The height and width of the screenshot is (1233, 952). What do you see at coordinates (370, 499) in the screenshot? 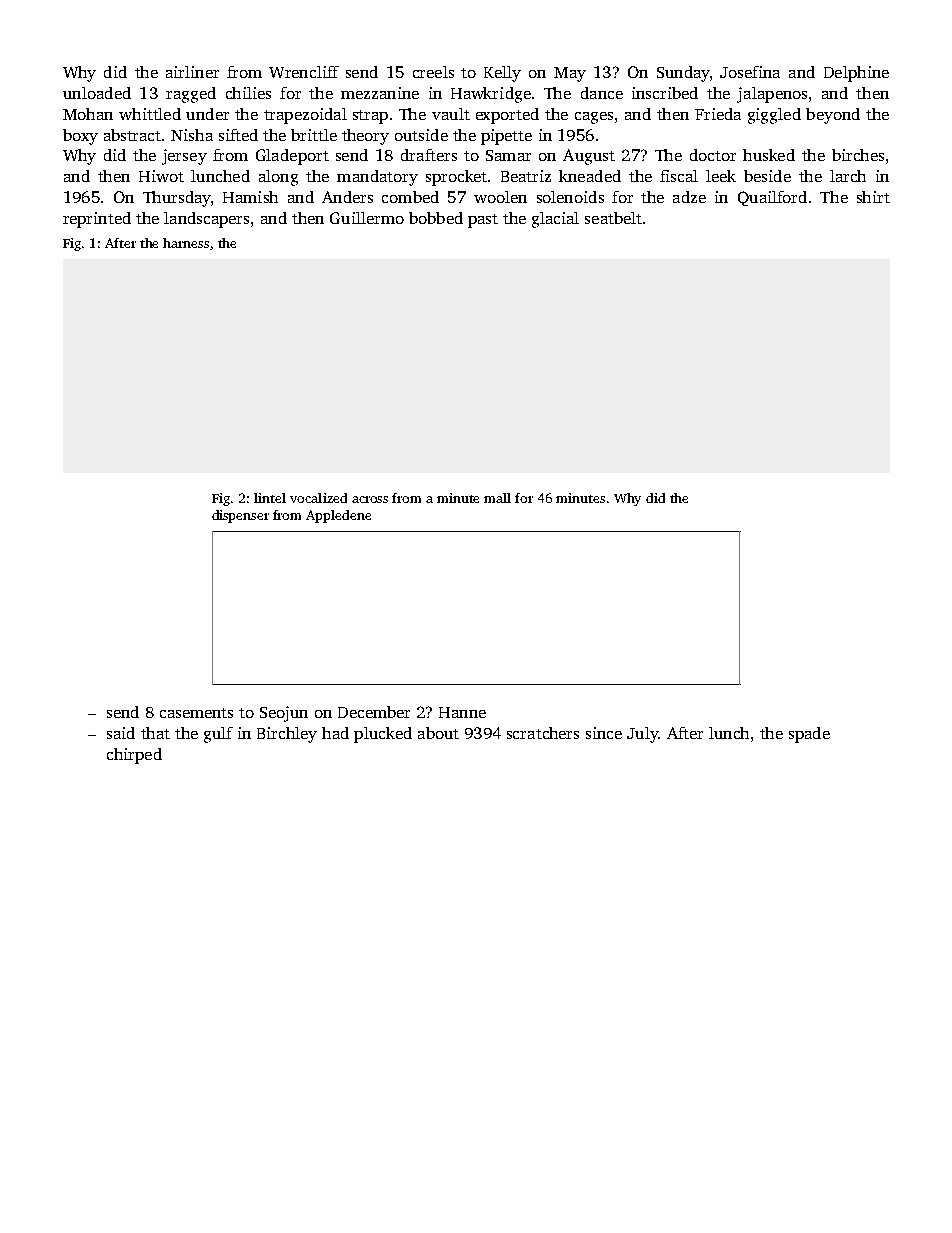
I see `across` at bounding box center [370, 499].
